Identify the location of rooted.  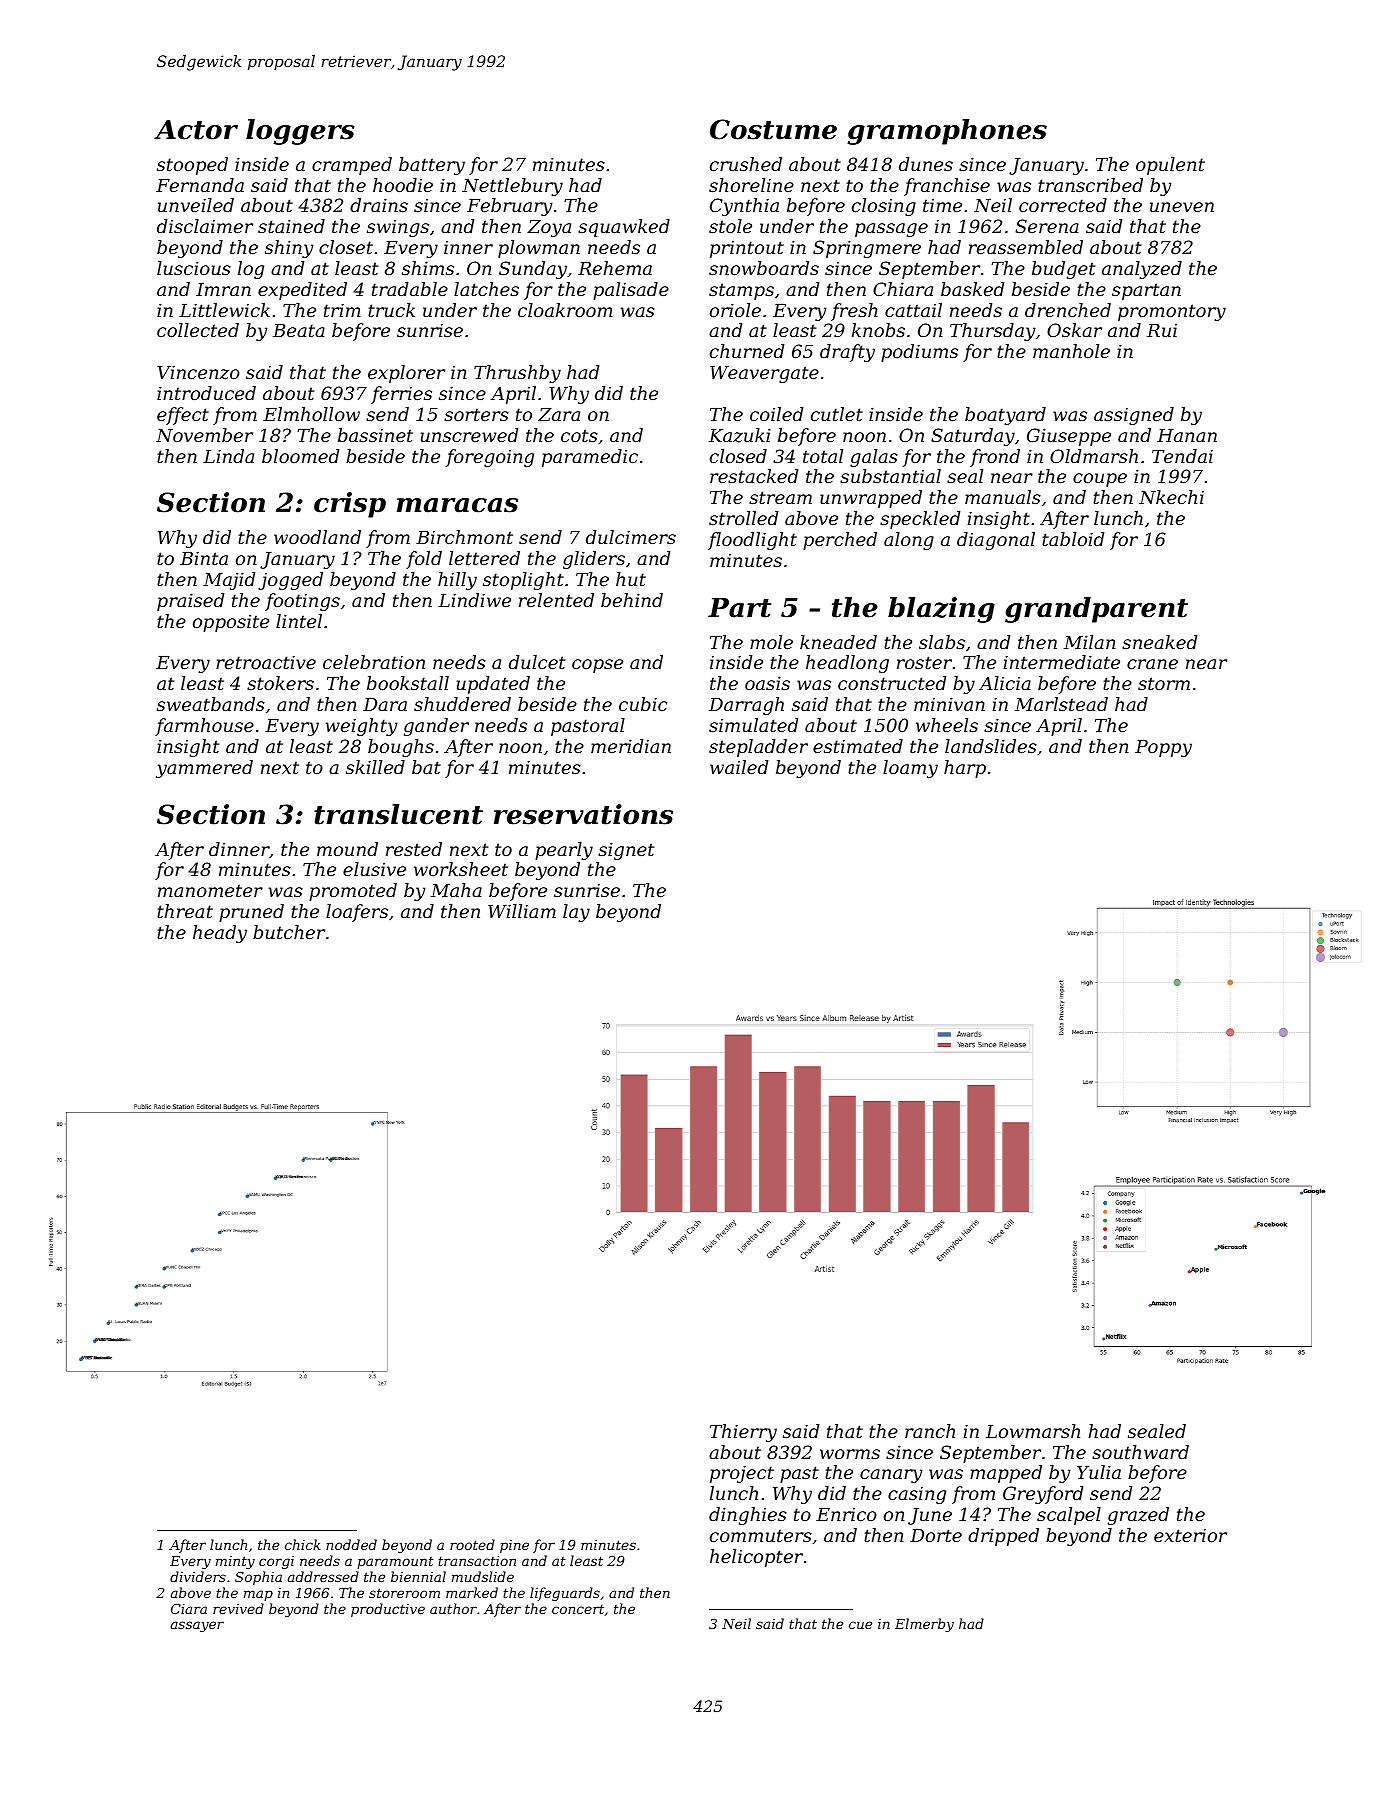
(472, 1544).
